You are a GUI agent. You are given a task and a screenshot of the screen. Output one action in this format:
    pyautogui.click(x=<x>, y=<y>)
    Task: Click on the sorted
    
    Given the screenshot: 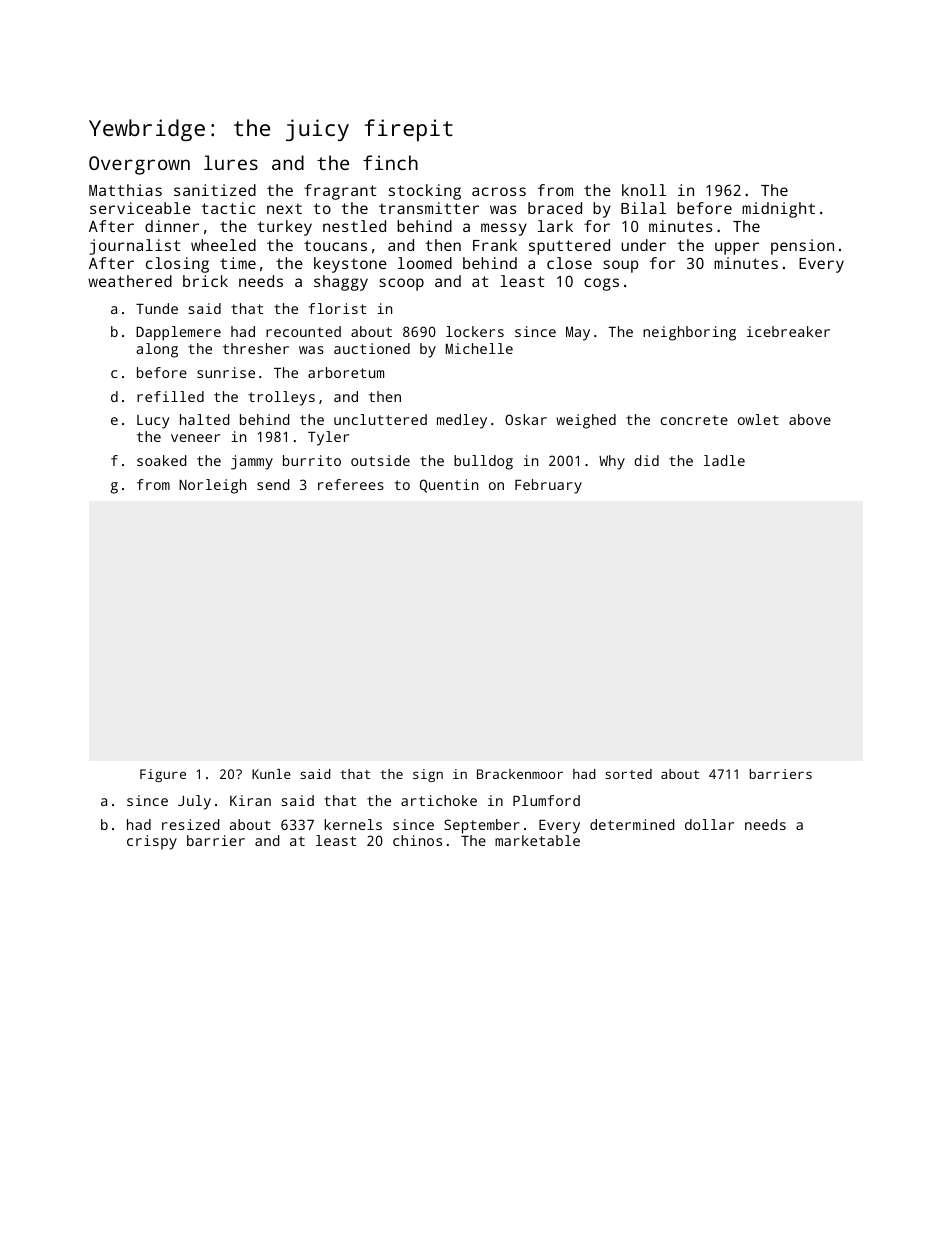 What is the action you would take?
    pyautogui.click(x=628, y=774)
